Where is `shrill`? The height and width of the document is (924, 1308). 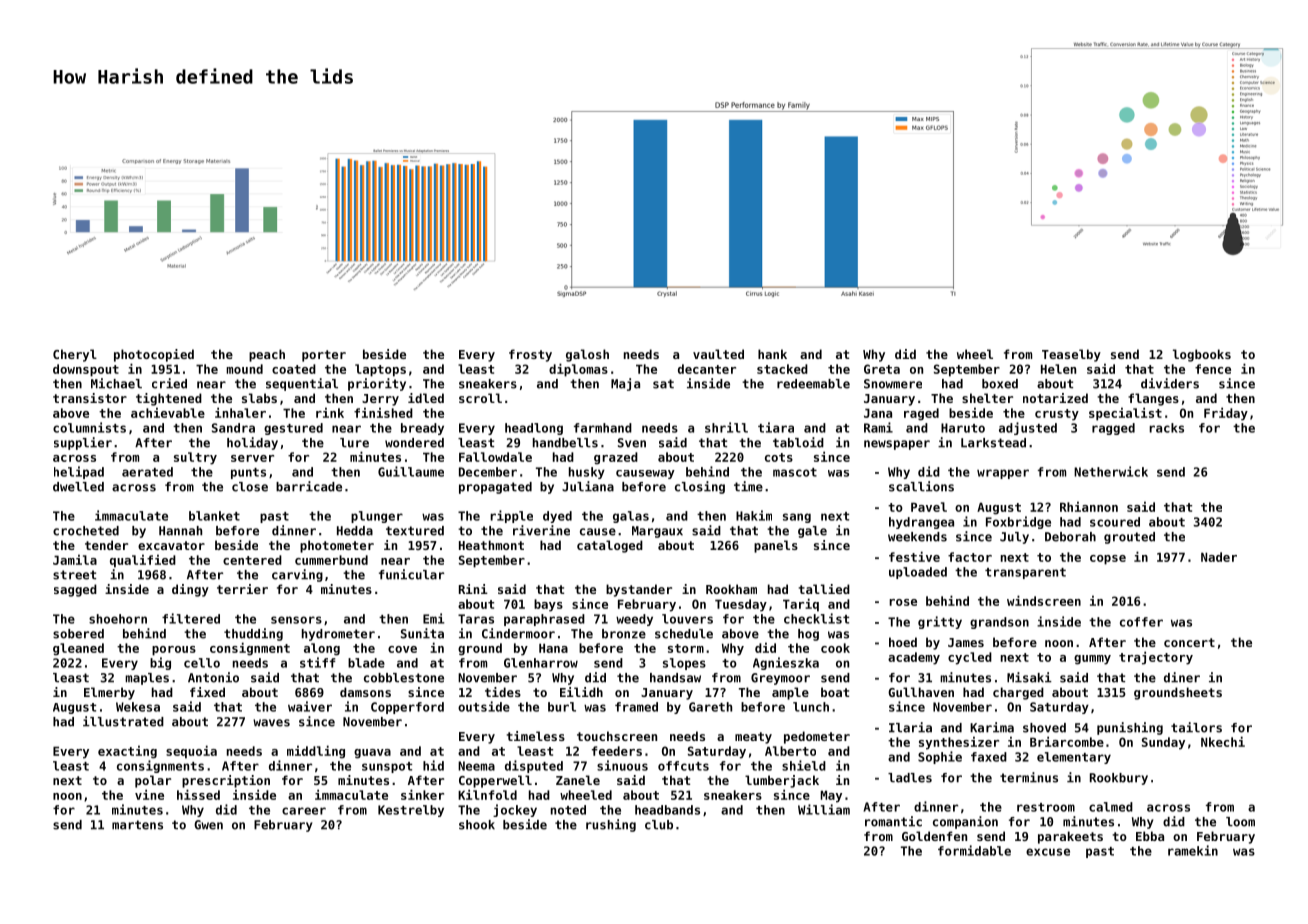
shrill is located at coordinates (726, 427).
